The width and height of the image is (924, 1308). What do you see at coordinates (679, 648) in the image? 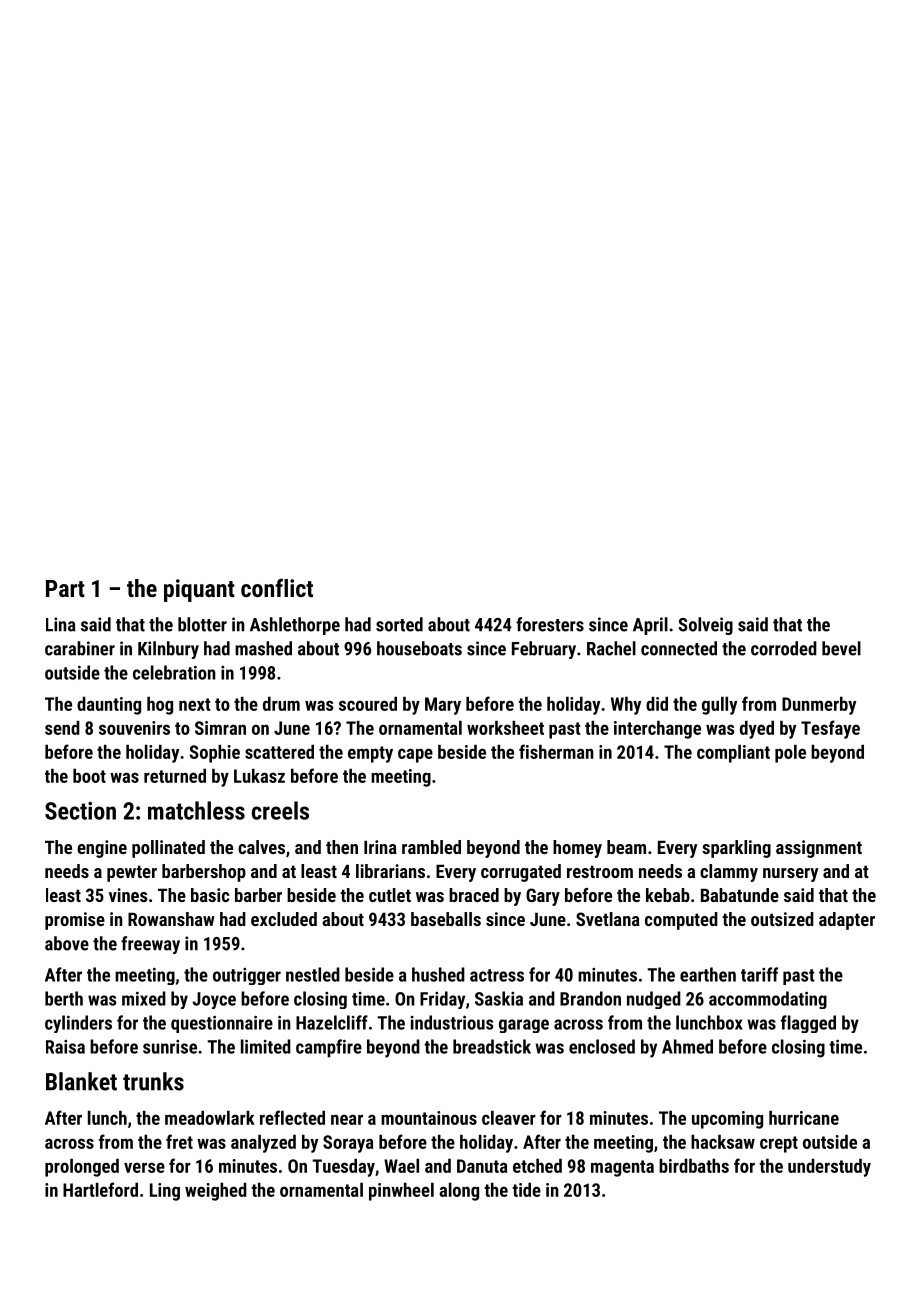
I see `connected` at bounding box center [679, 648].
